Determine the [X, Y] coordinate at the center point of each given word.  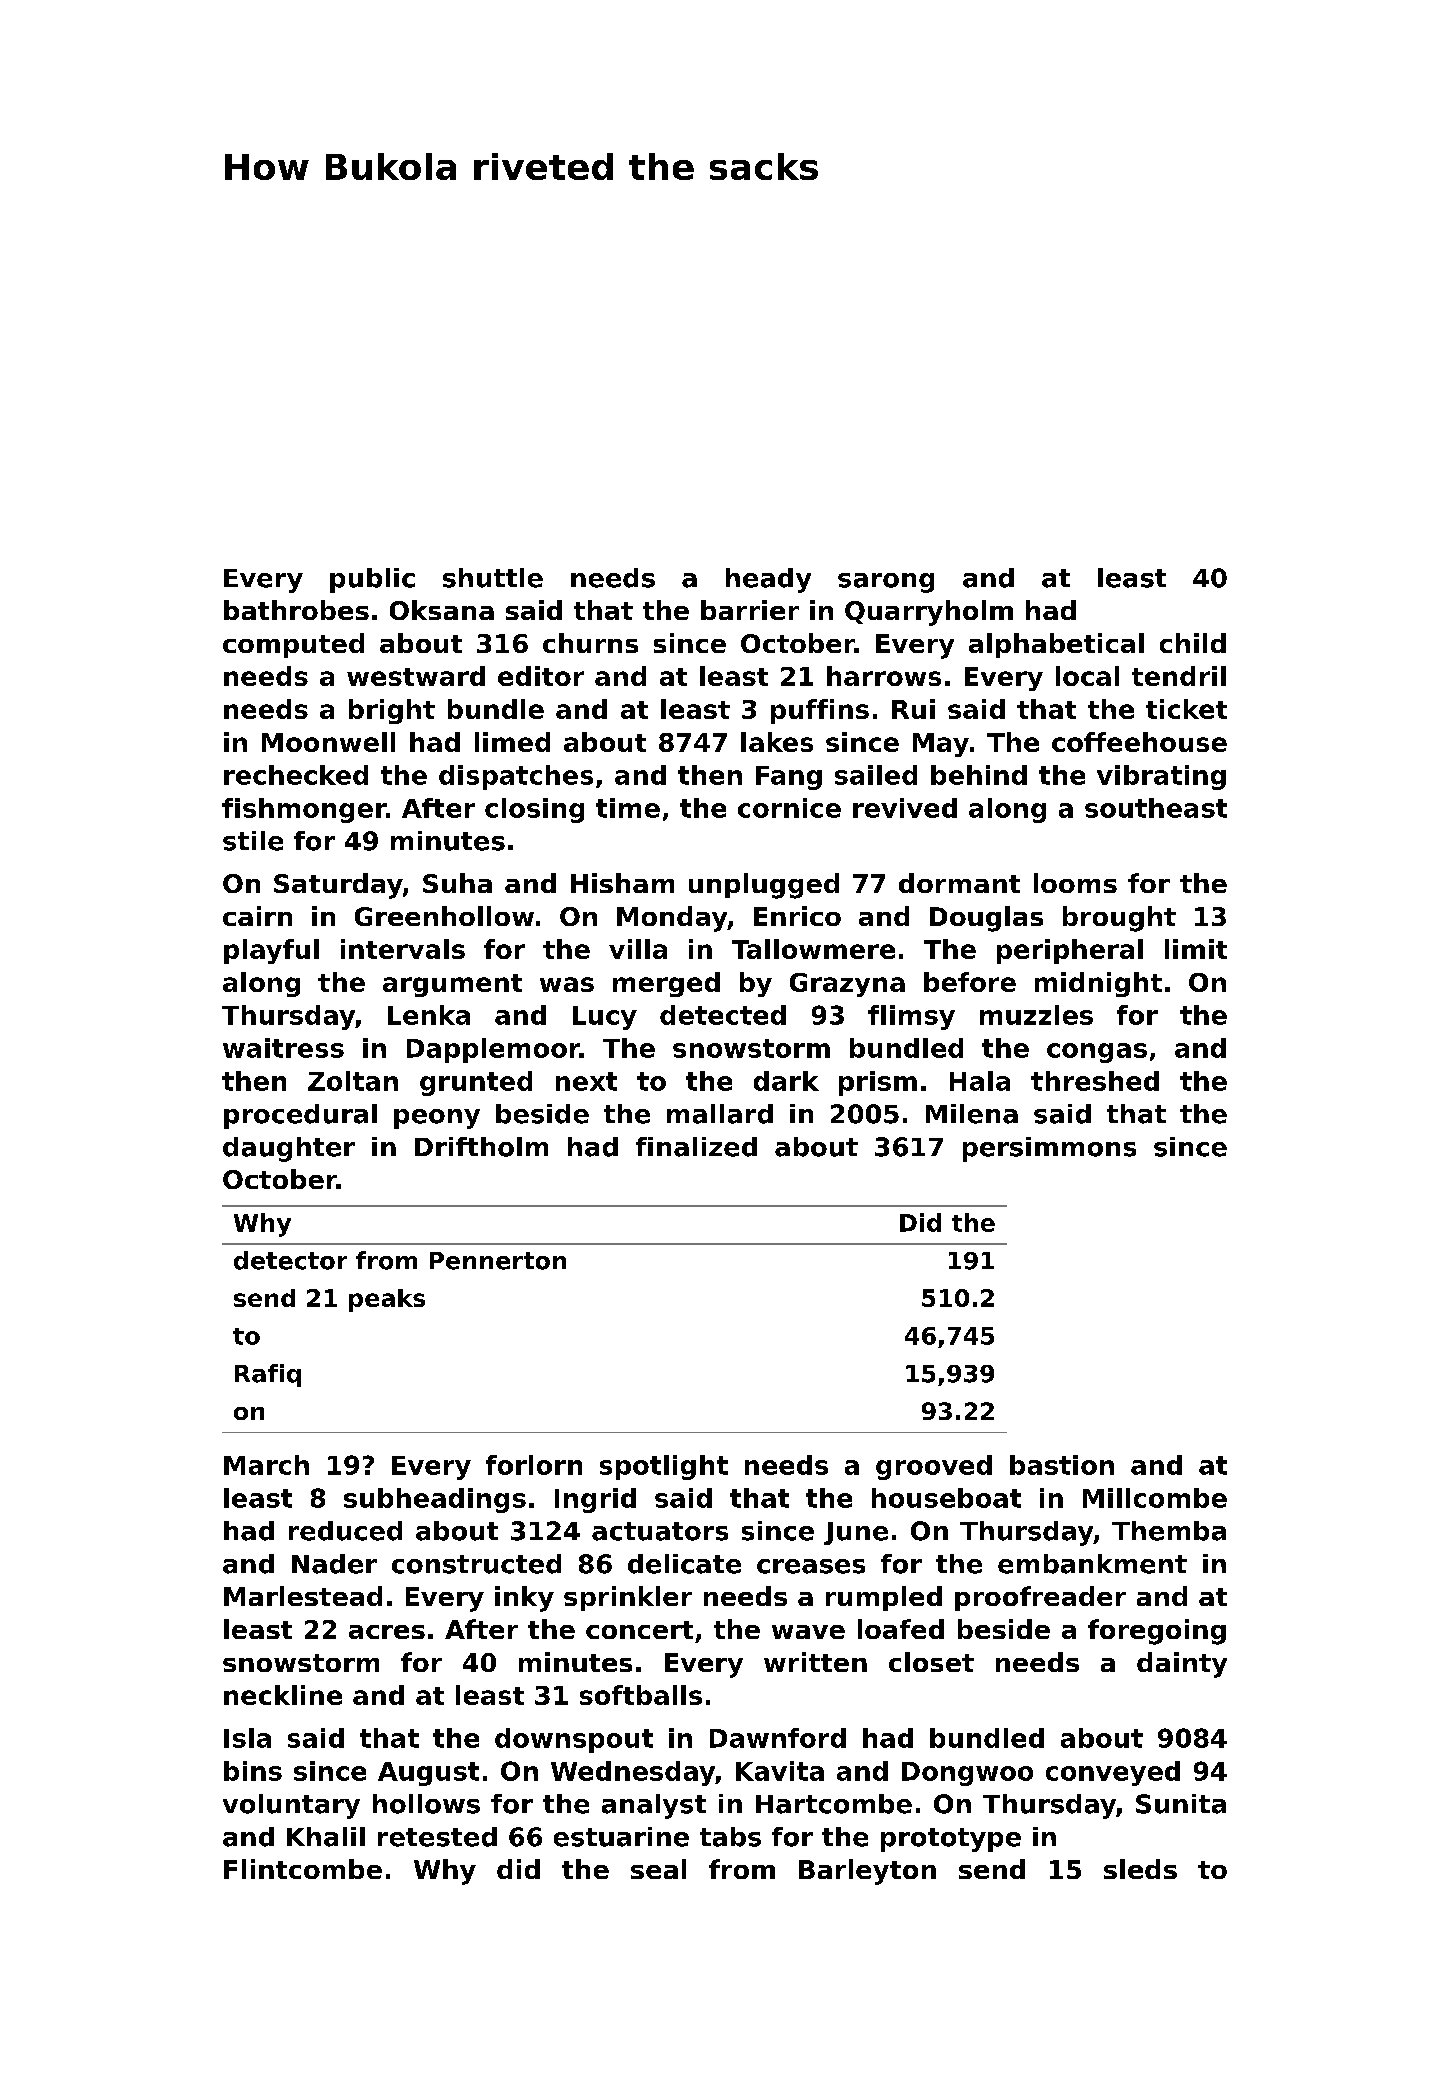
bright [392, 711]
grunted [476, 1083]
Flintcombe [303, 1869]
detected [723, 1015]
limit [1196, 949]
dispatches [516, 777]
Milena [972, 1114]
